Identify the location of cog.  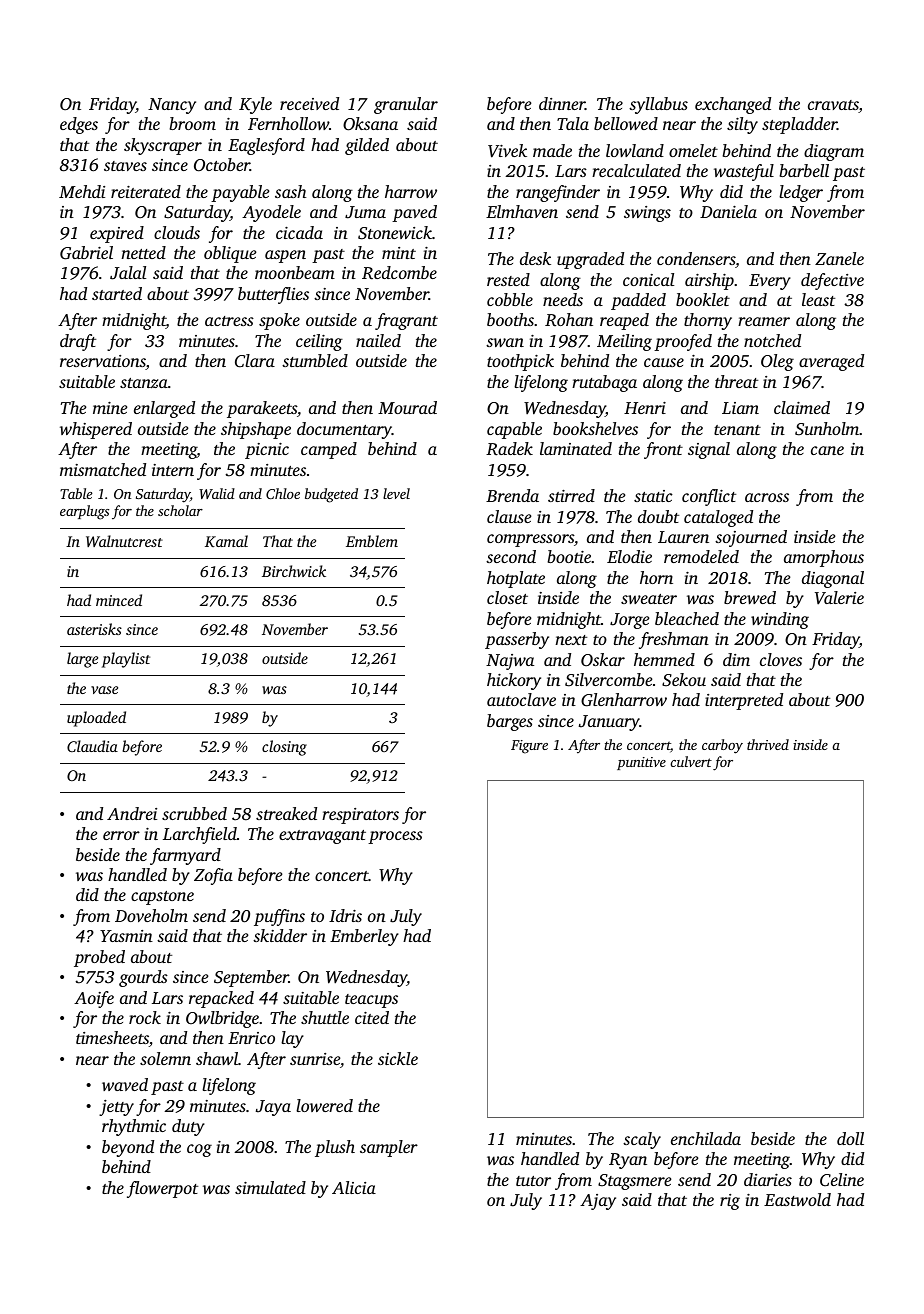
(199, 1150).
